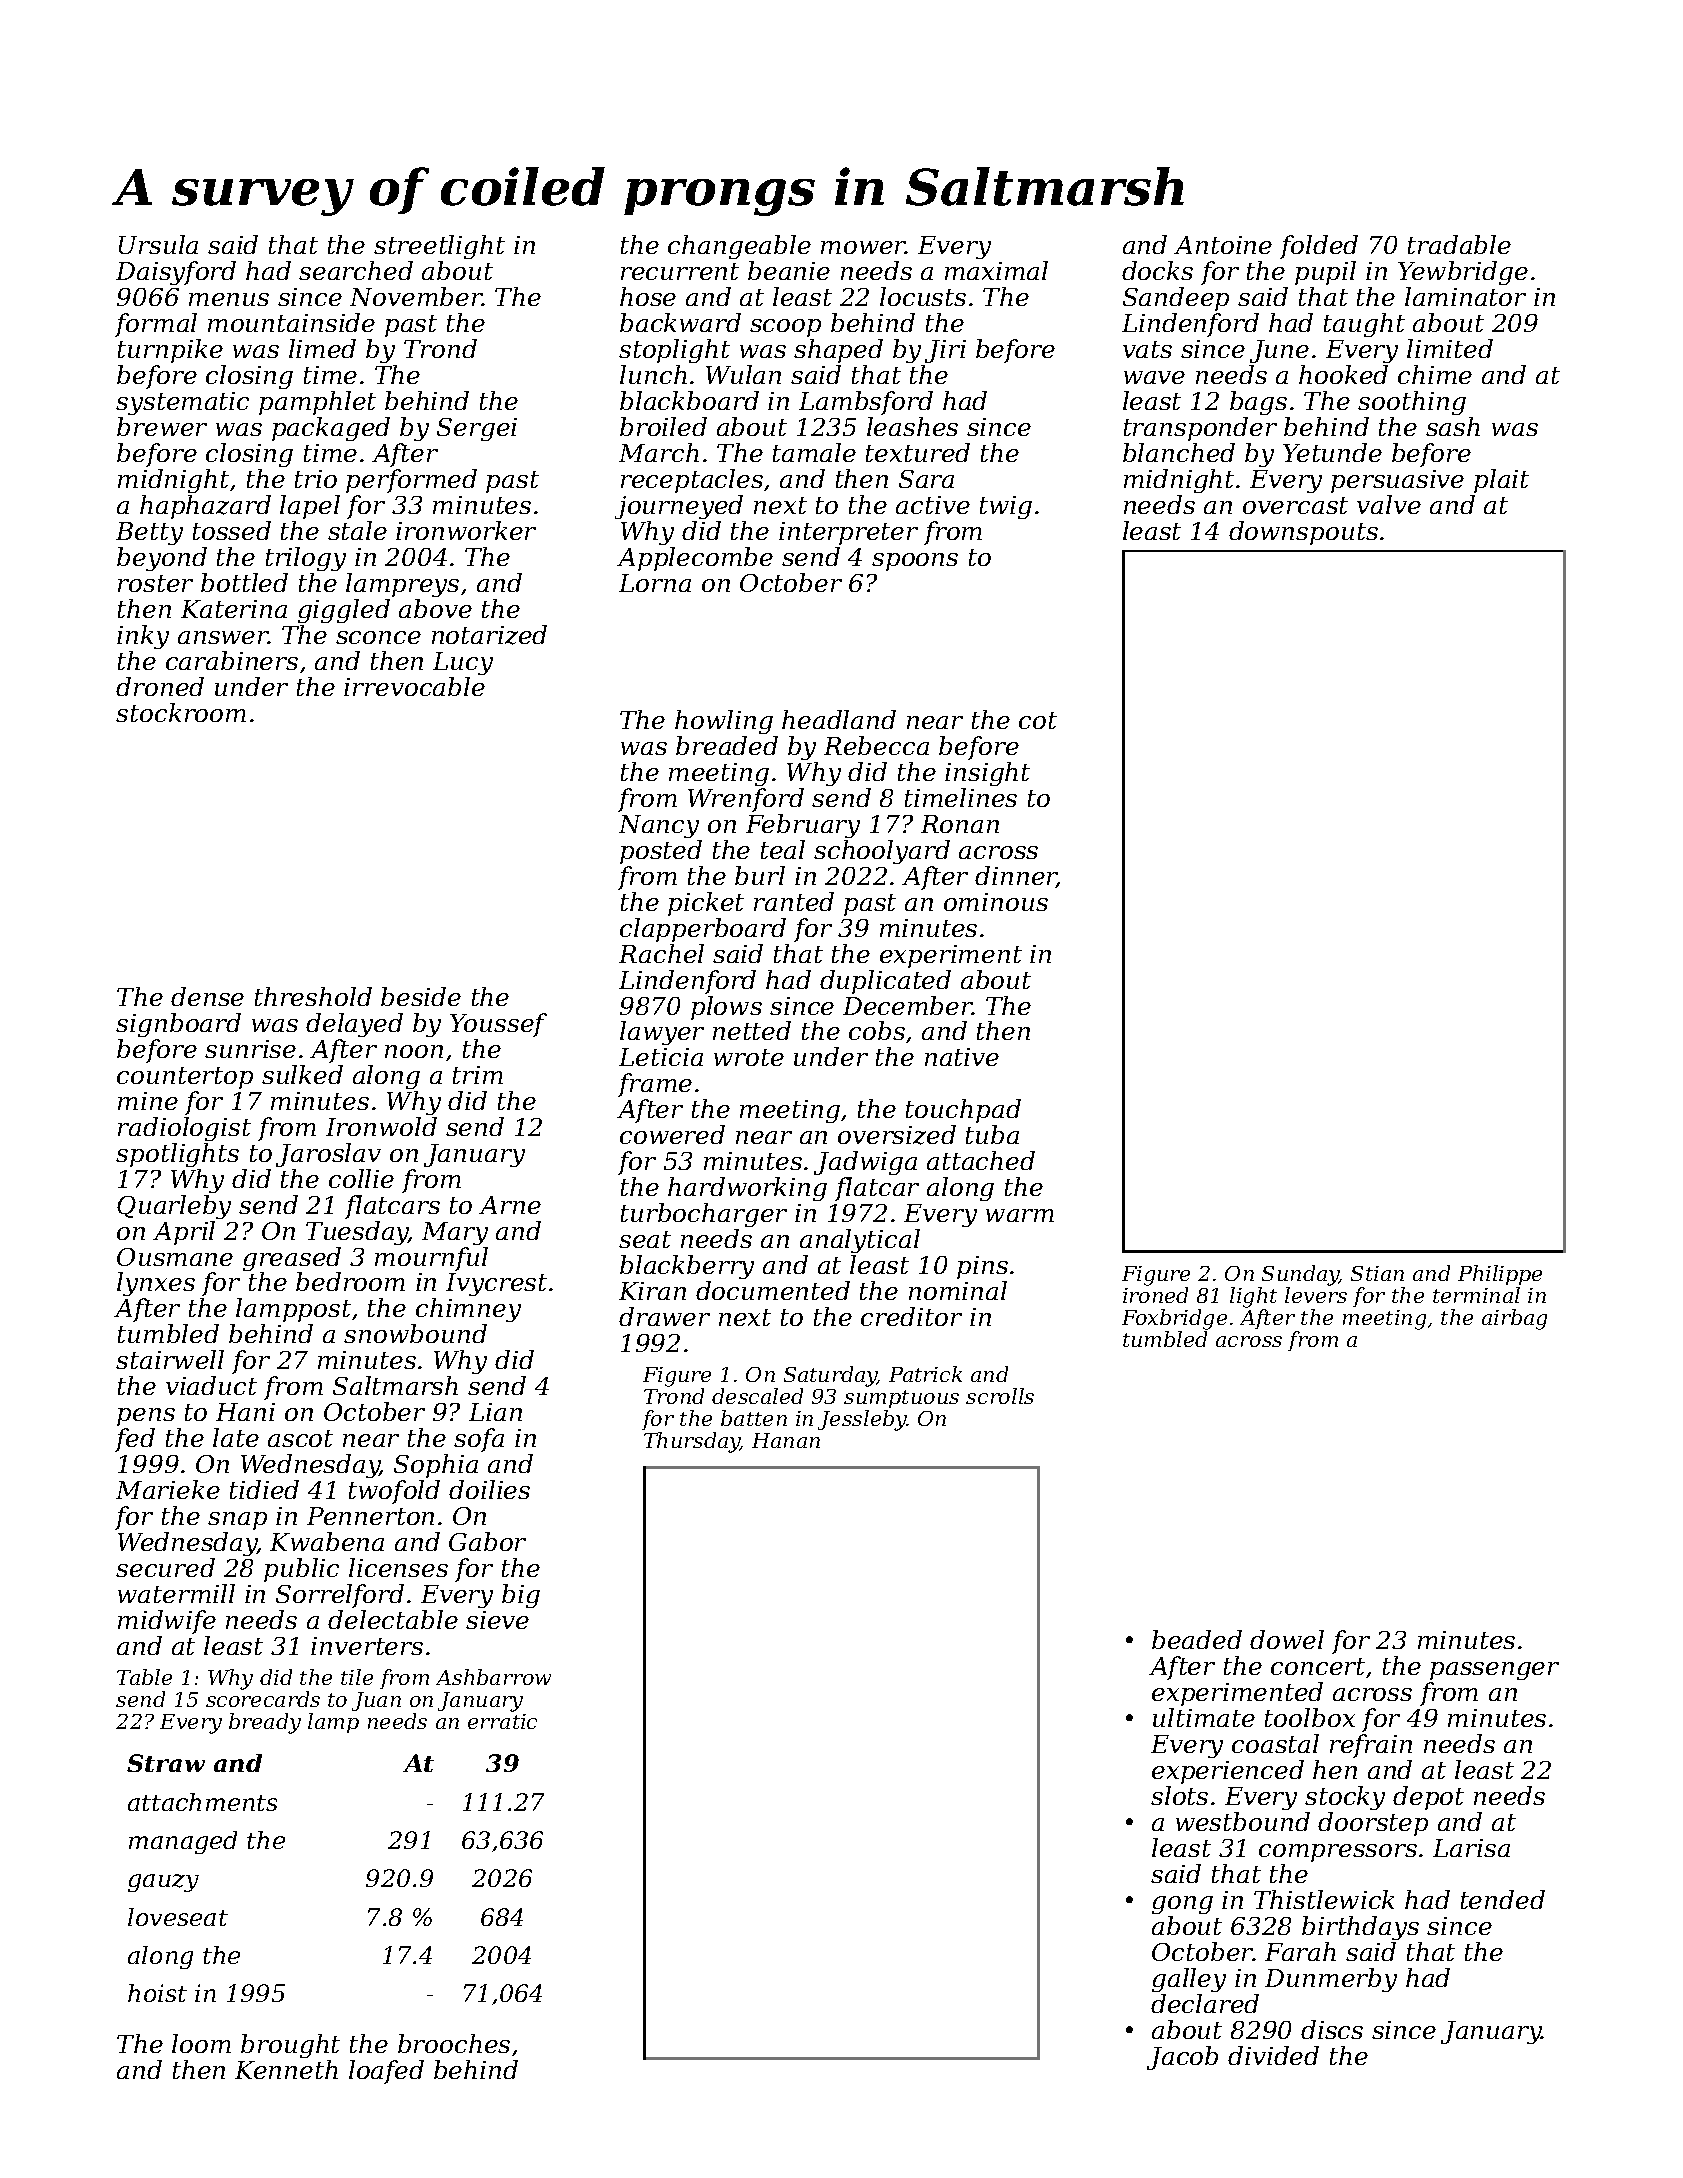 This screenshot has height=2178, width=1683. Describe the element at coordinates (302, 1074) in the screenshot. I see `sulked` at that location.
